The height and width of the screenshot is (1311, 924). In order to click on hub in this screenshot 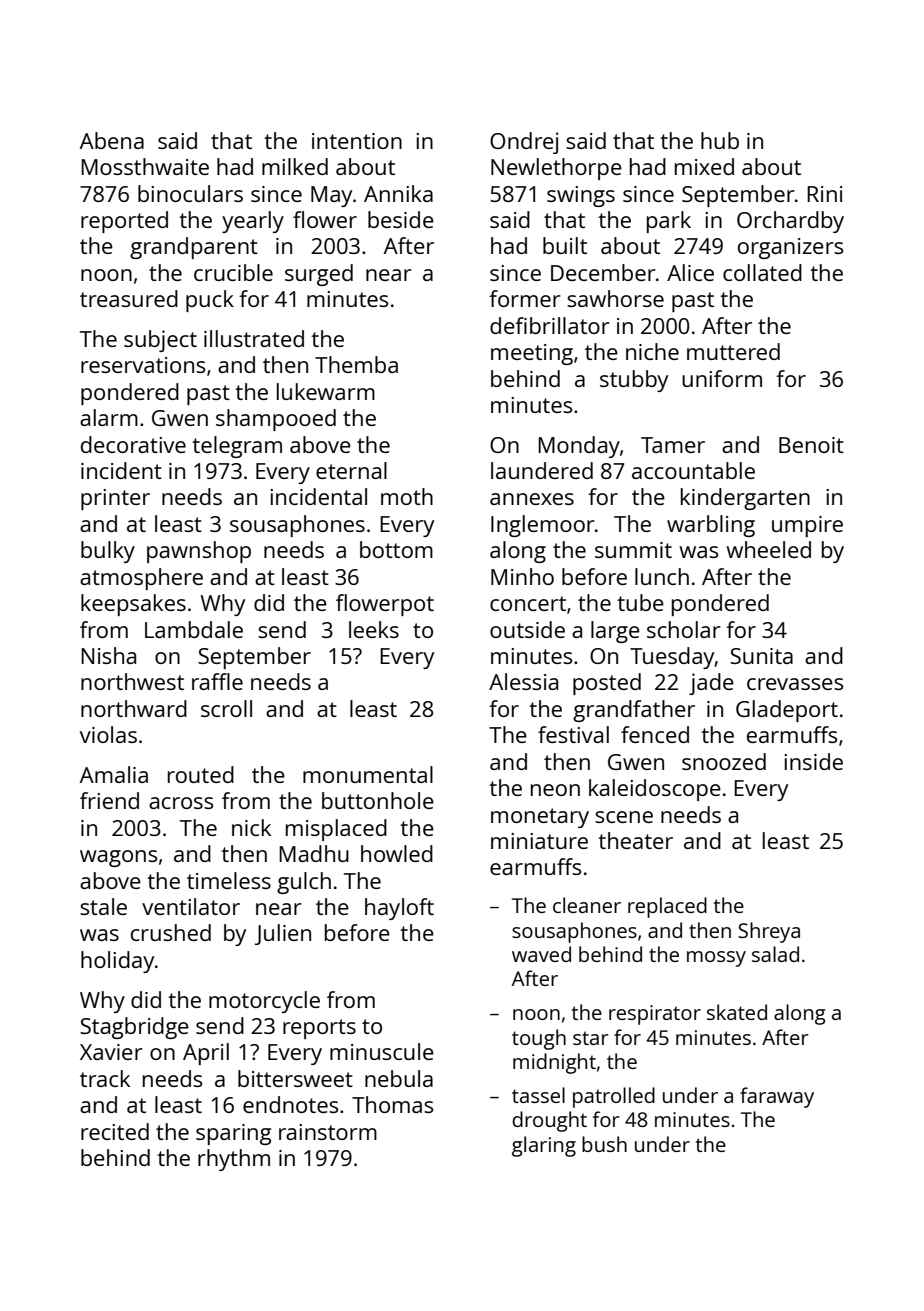, I will do `click(720, 140)`.
